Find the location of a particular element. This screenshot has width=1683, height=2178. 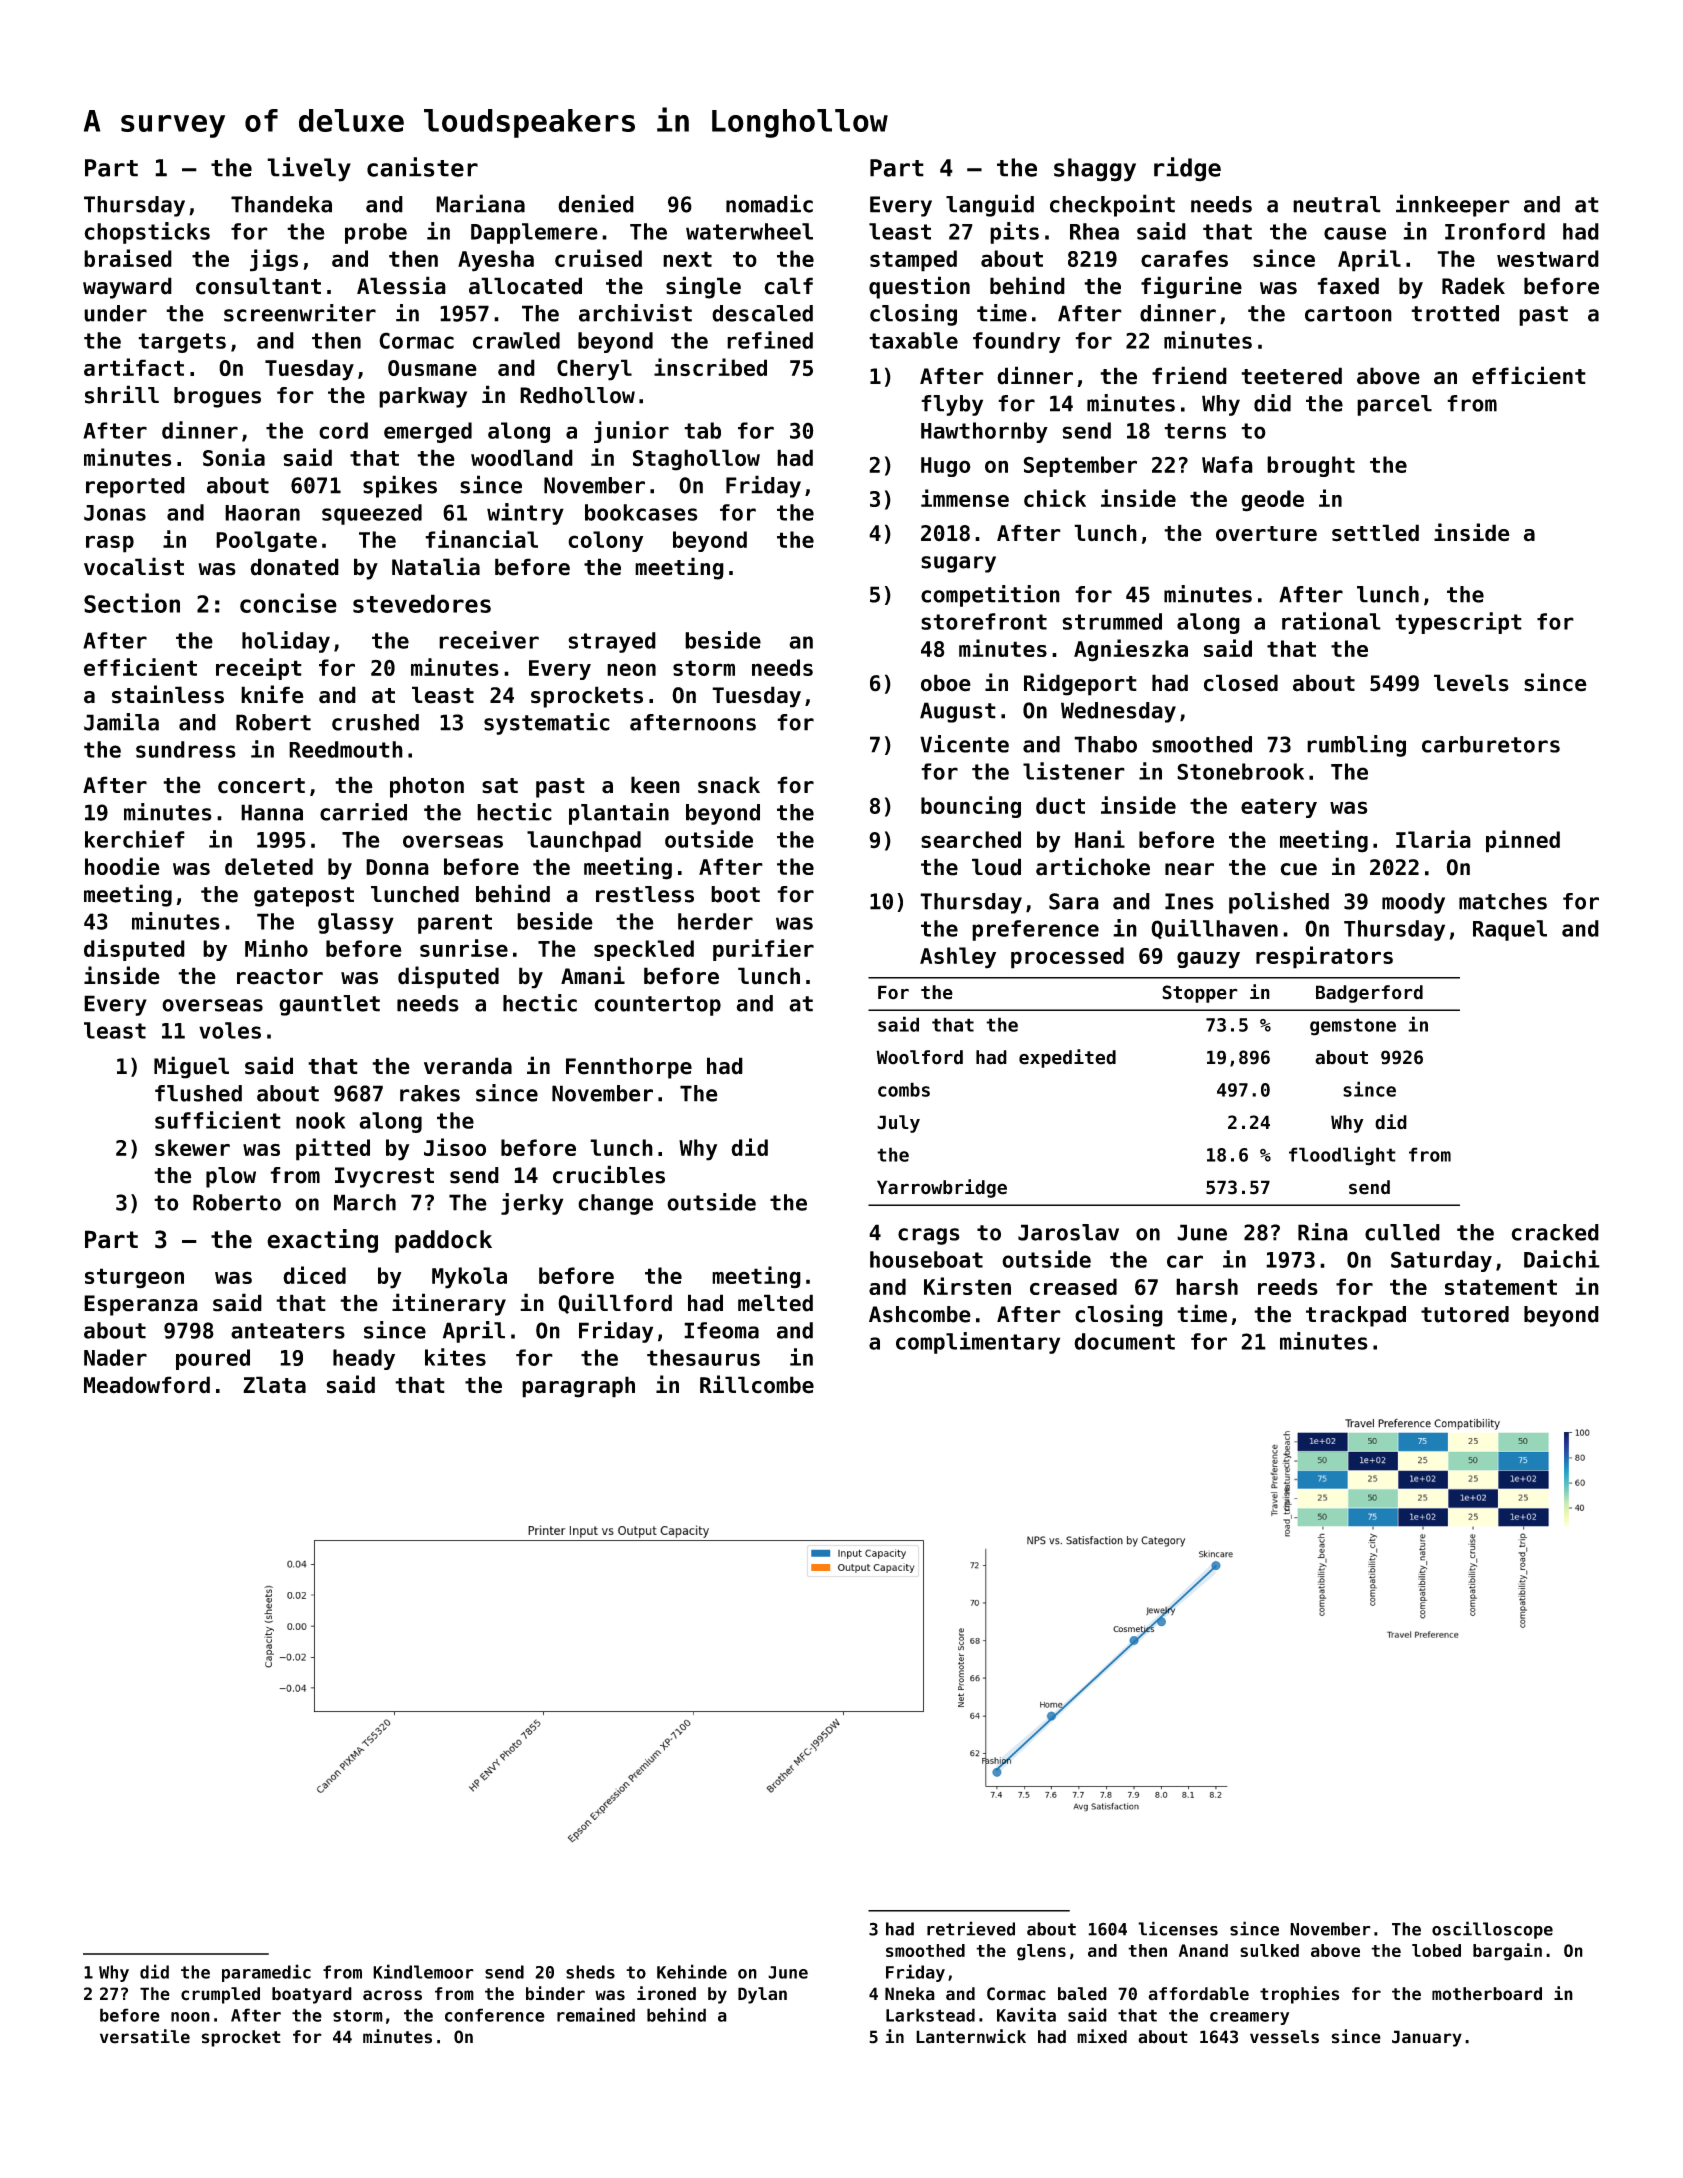

bouncing is located at coordinates (971, 807).
